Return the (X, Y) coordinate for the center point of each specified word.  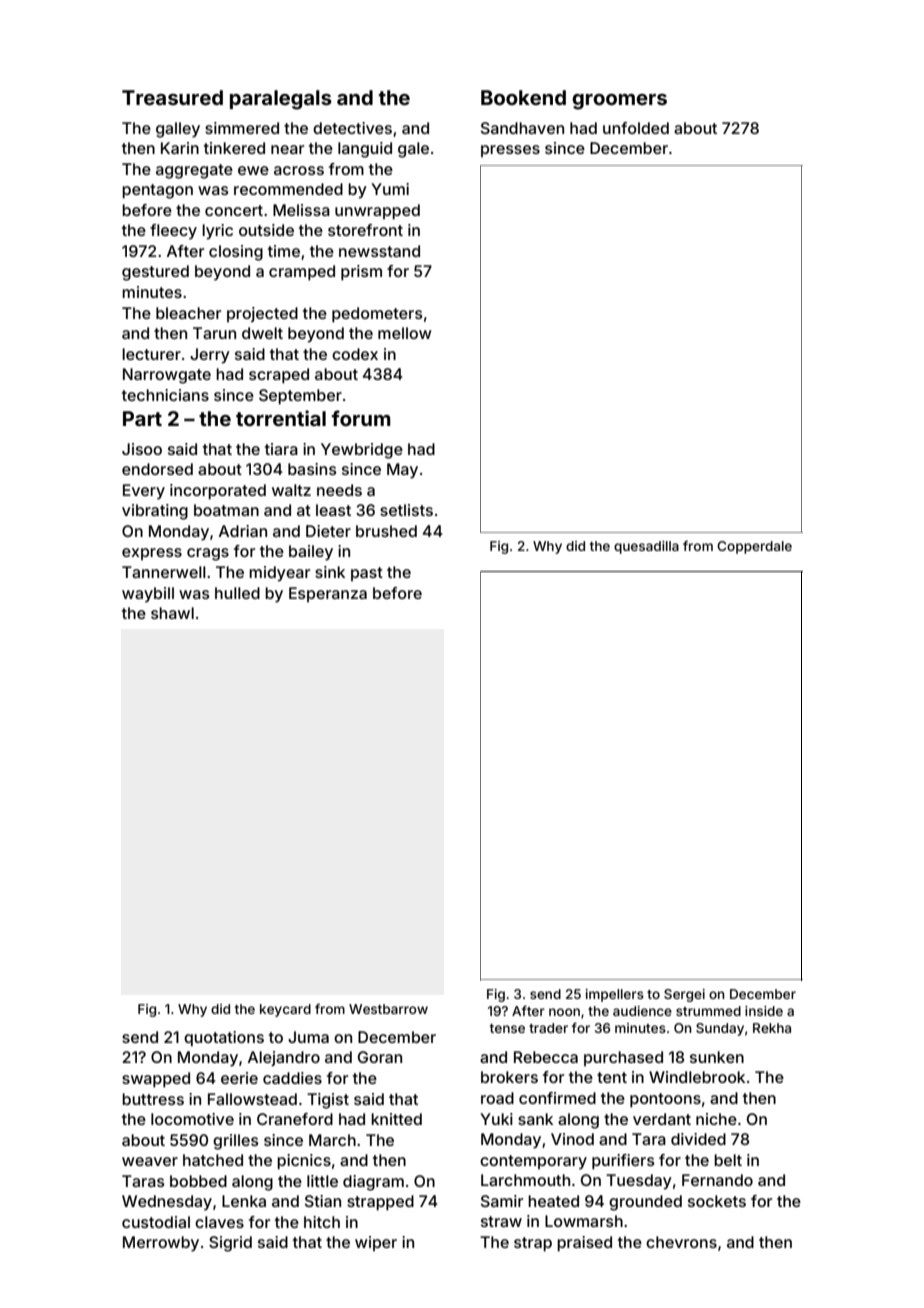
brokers (509, 1077)
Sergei (684, 995)
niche (716, 1119)
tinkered (234, 148)
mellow (405, 333)
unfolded (636, 128)
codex (355, 354)
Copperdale (754, 547)
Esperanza (328, 594)
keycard (285, 1010)
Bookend (523, 97)
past (367, 574)
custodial (156, 1222)
